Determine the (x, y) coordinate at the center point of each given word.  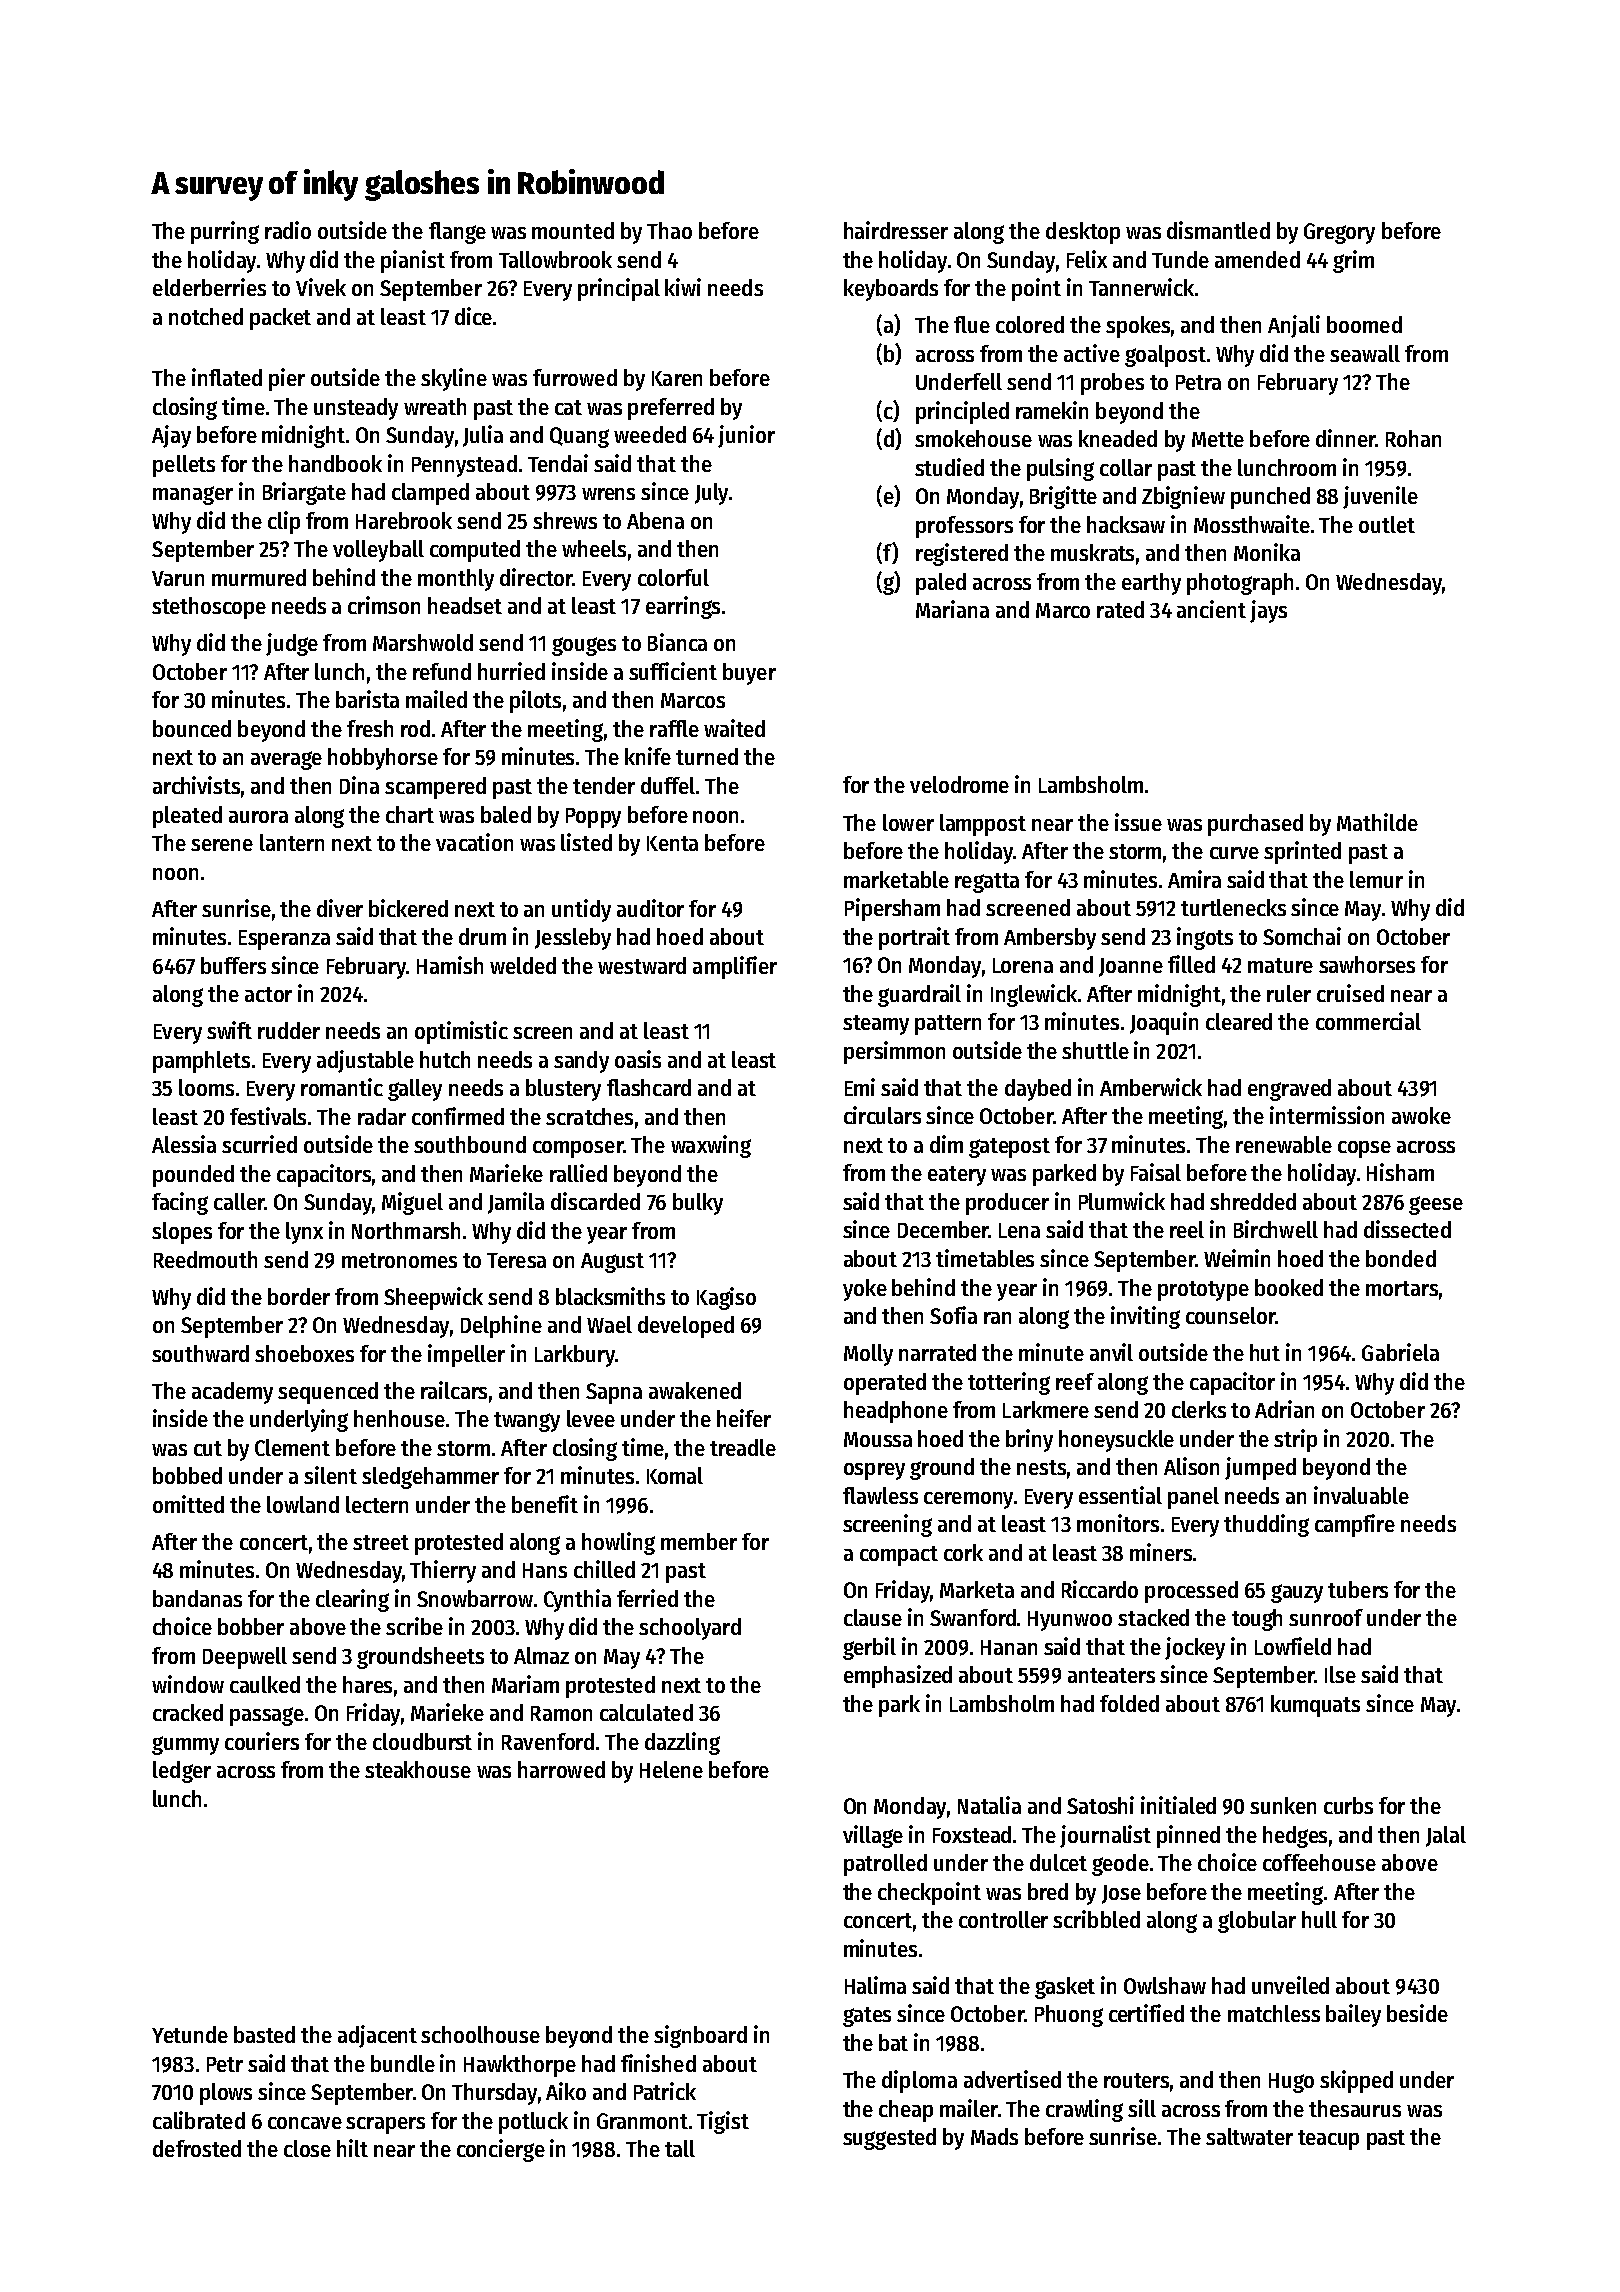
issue (1138, 822)
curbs (1348, 1805)
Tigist (723, 2122)
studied (949, 467)
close (307, 2148)
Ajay (171, 436)
